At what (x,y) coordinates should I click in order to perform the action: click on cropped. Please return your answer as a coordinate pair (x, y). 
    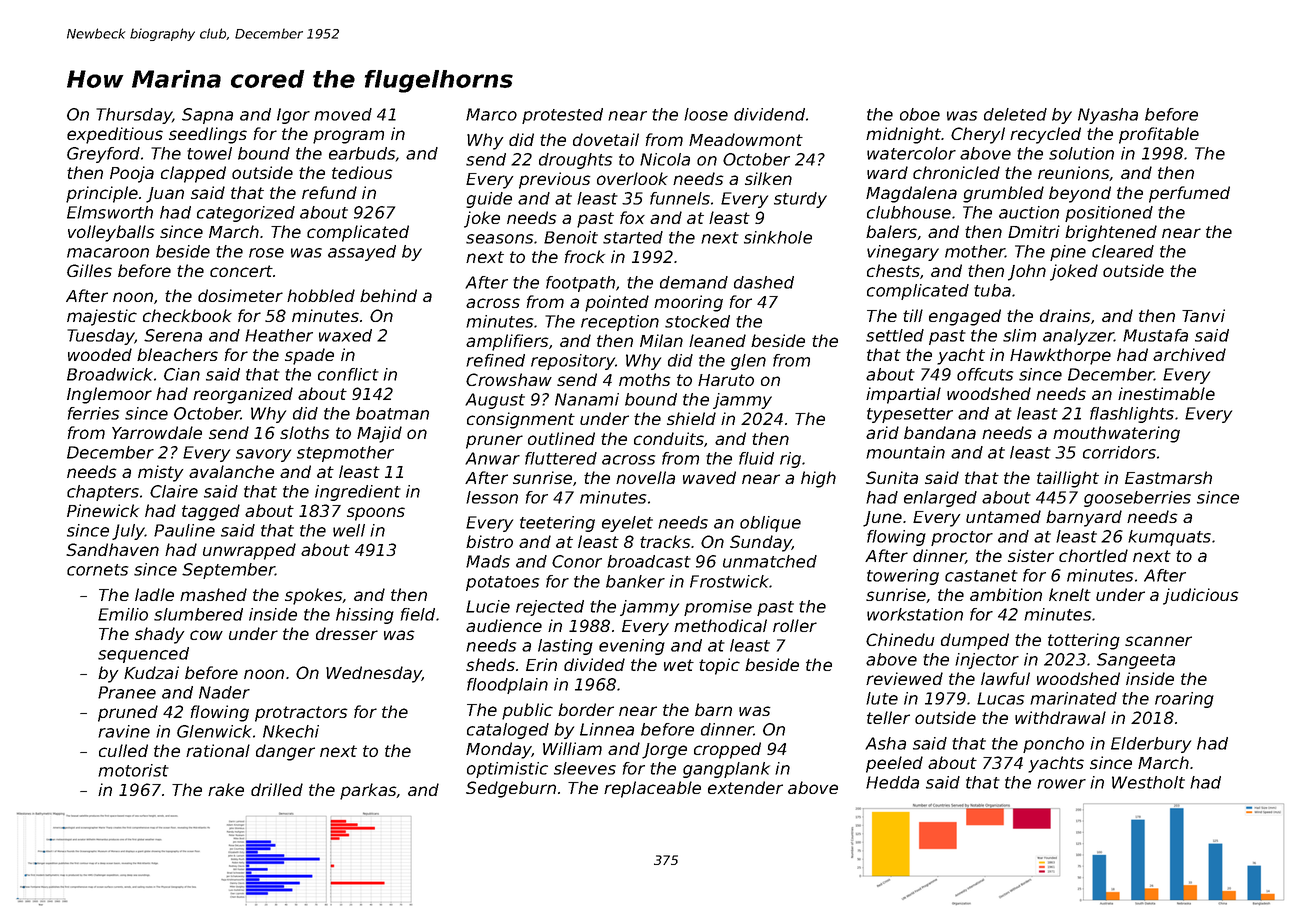
    Looking at the image, I should click on (727, 750).
